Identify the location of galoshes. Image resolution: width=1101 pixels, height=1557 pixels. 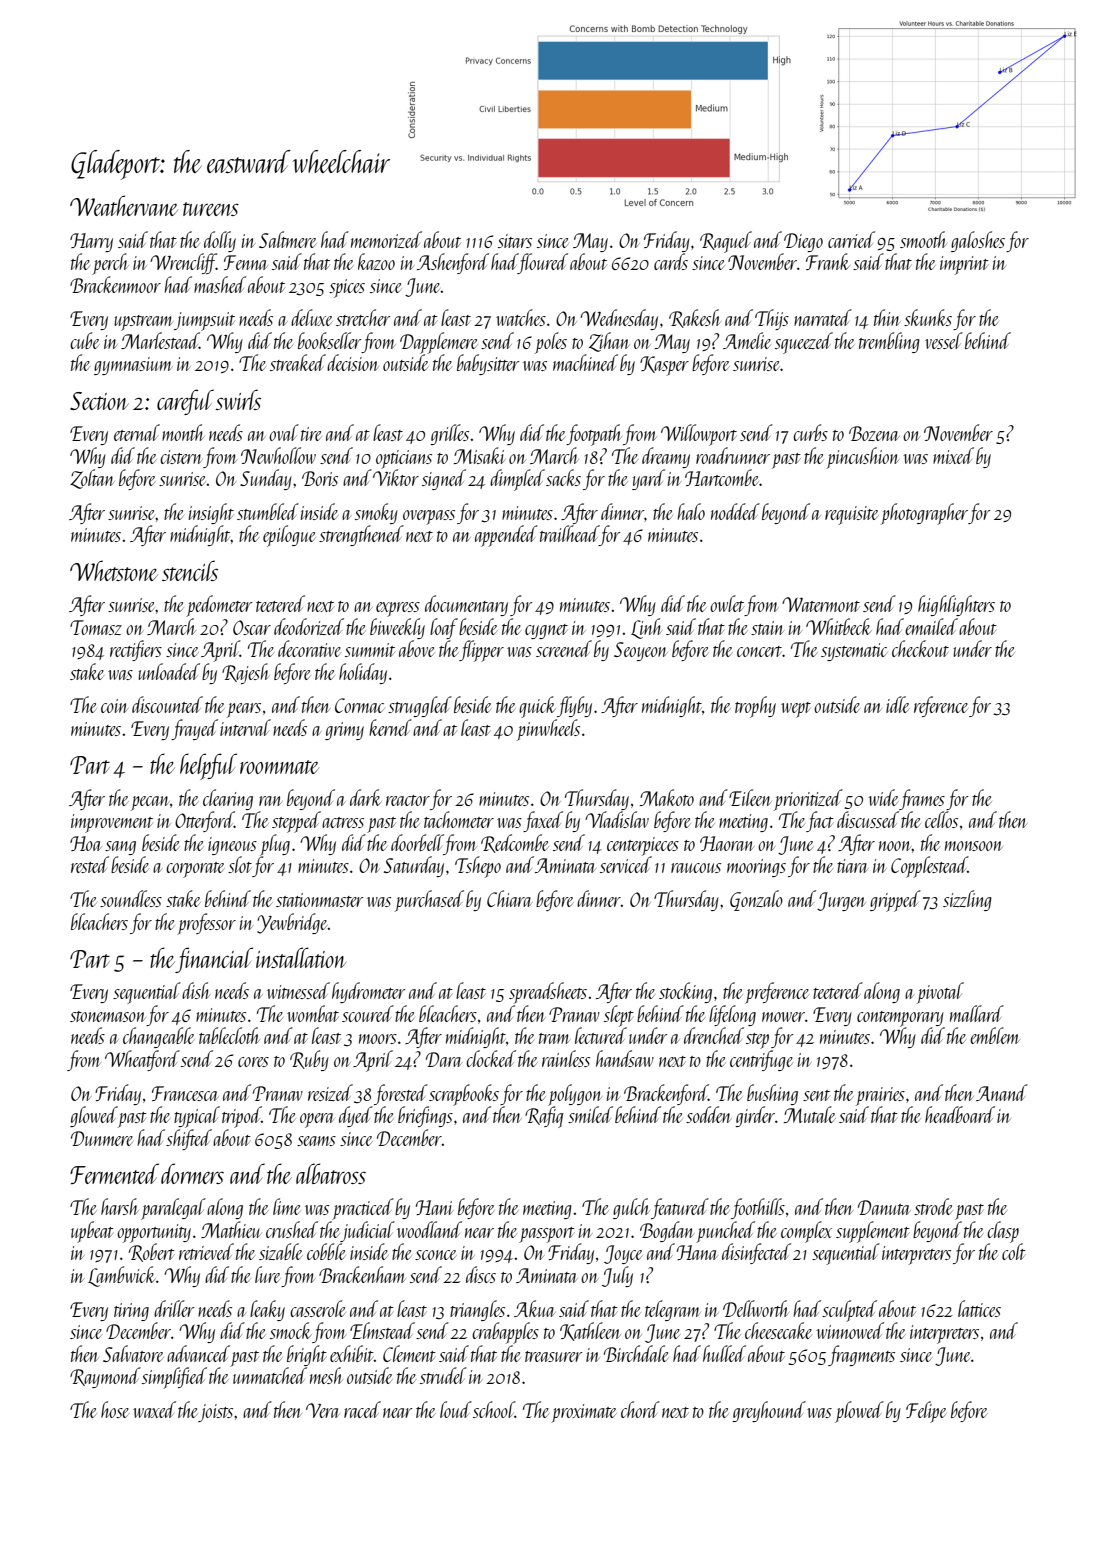
(978, 241).
